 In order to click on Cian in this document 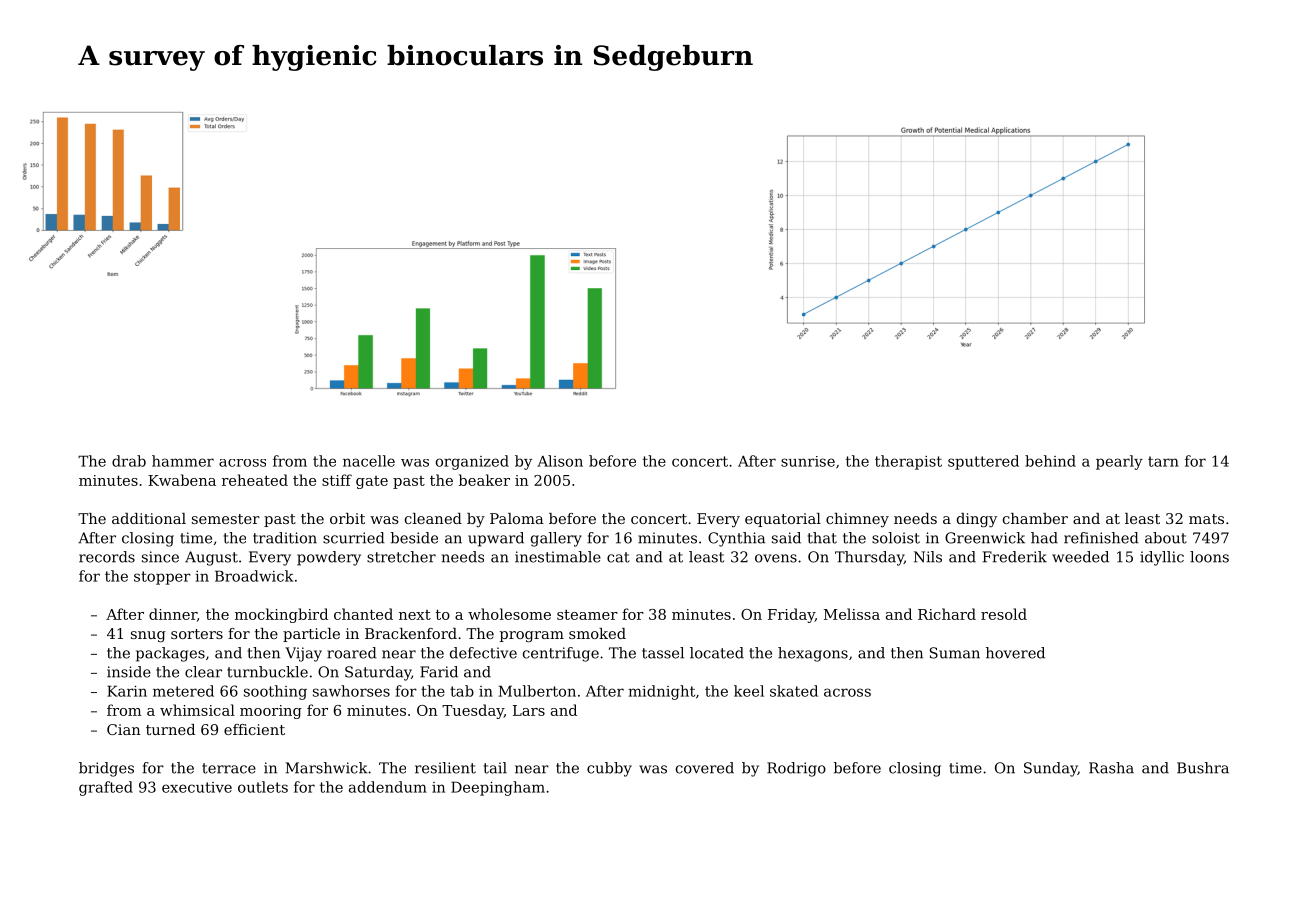, I will do `click(124, 729)`.
